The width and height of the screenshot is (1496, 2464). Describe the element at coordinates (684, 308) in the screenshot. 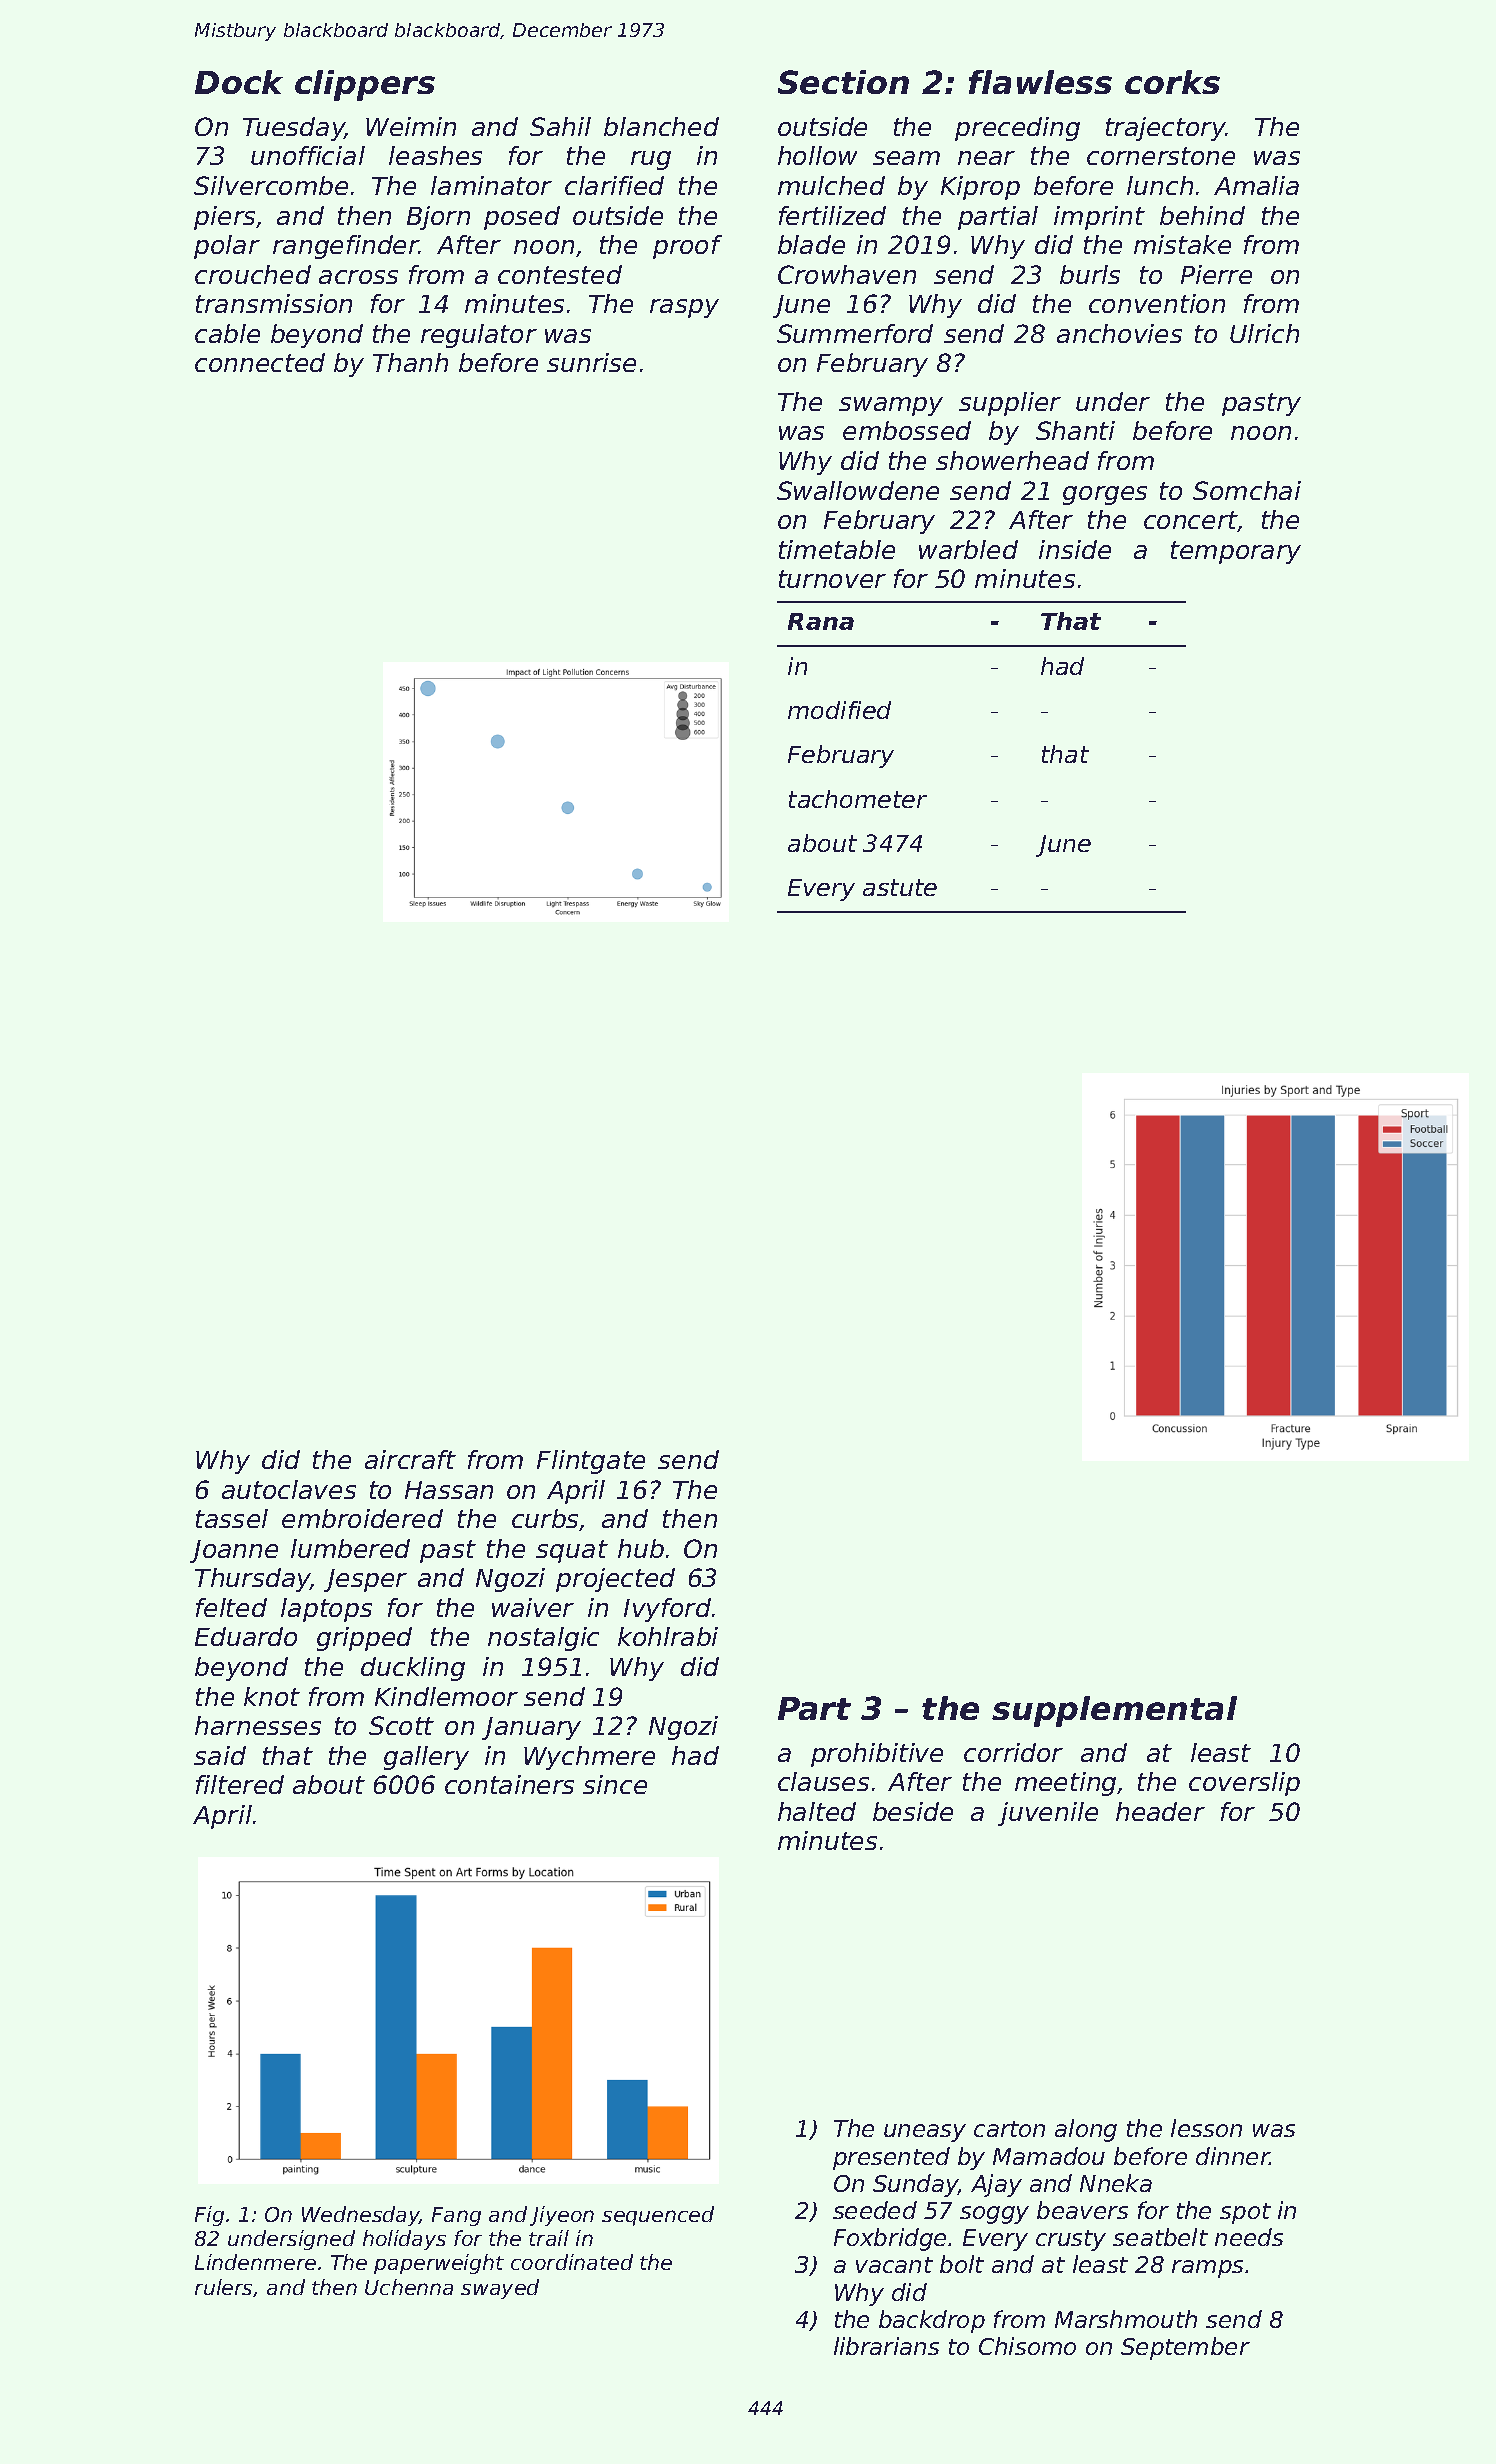

I see `raspy` at that location.
